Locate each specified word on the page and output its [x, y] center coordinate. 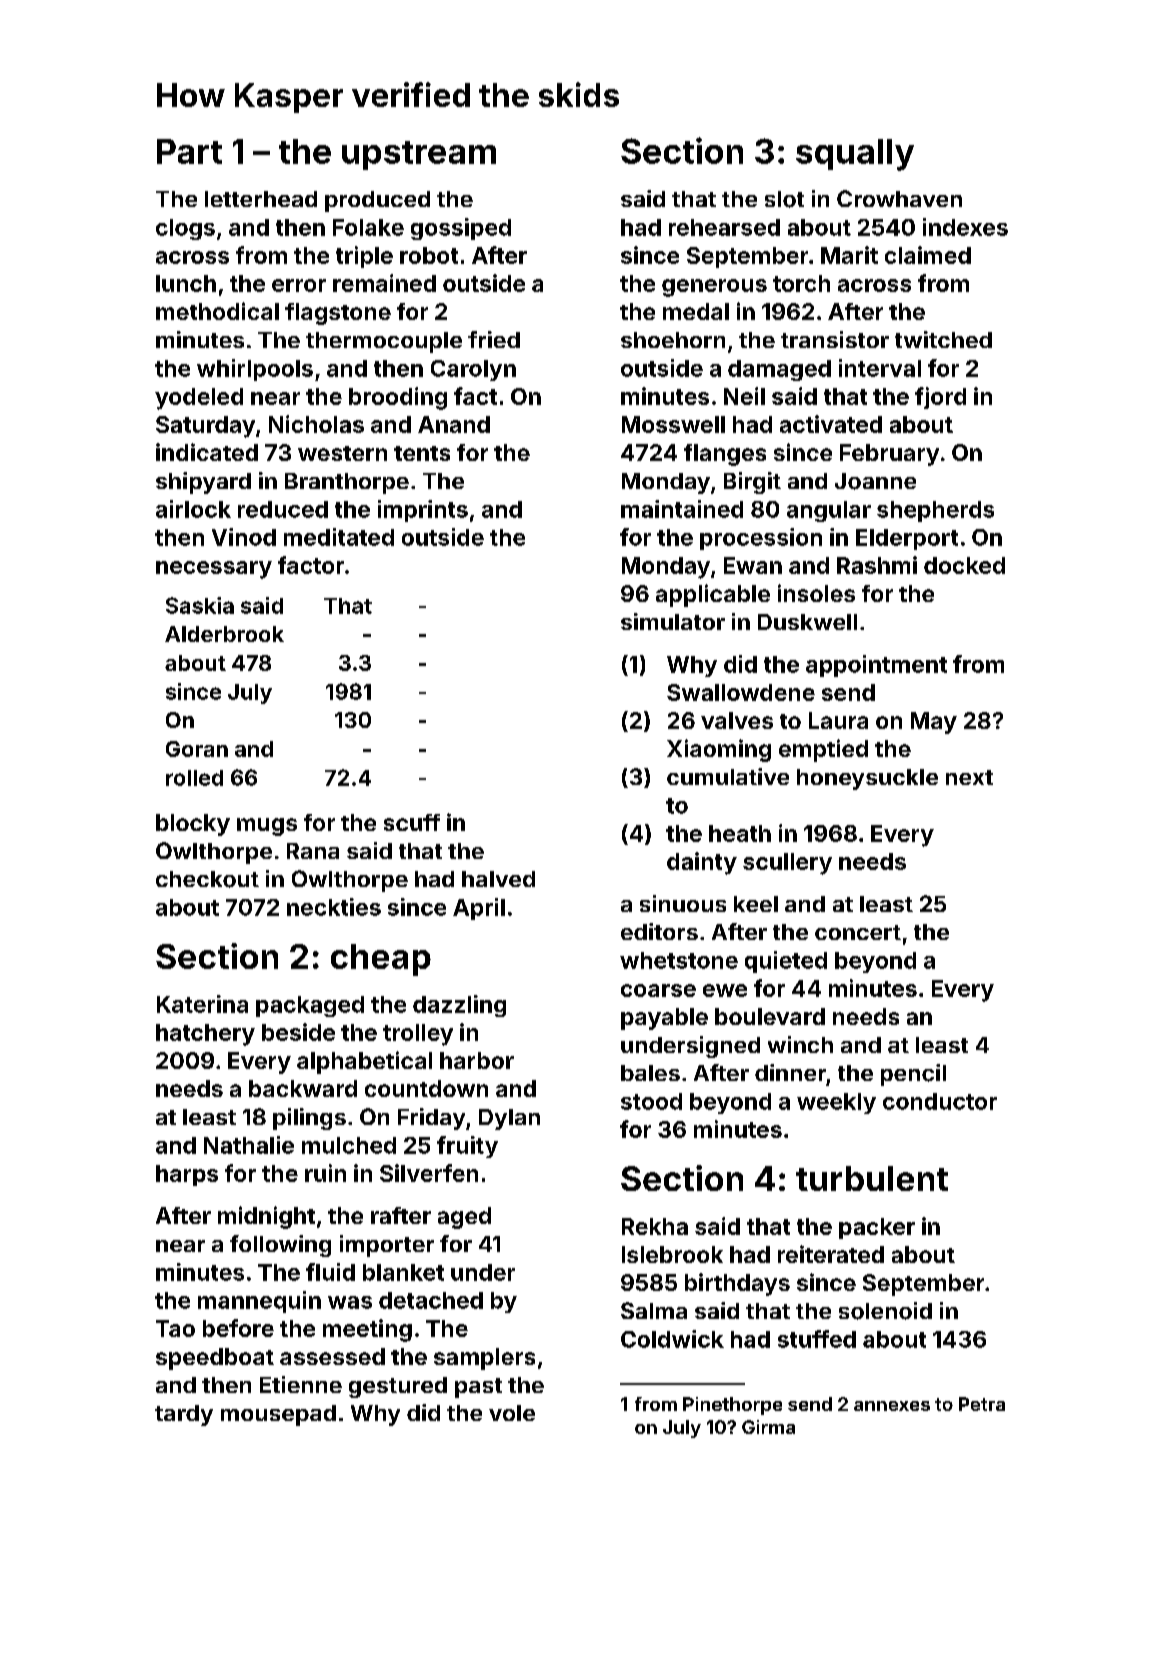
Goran [197, 749]
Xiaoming [719, 750]
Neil [744, 396]
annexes [892, 1406]
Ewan [753, 565]
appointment [876, 666]
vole [512, 1413]
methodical [217, 311]
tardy [184, 1415]
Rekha [655, 1226]
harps [187, 1175]
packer [877, 1228]
